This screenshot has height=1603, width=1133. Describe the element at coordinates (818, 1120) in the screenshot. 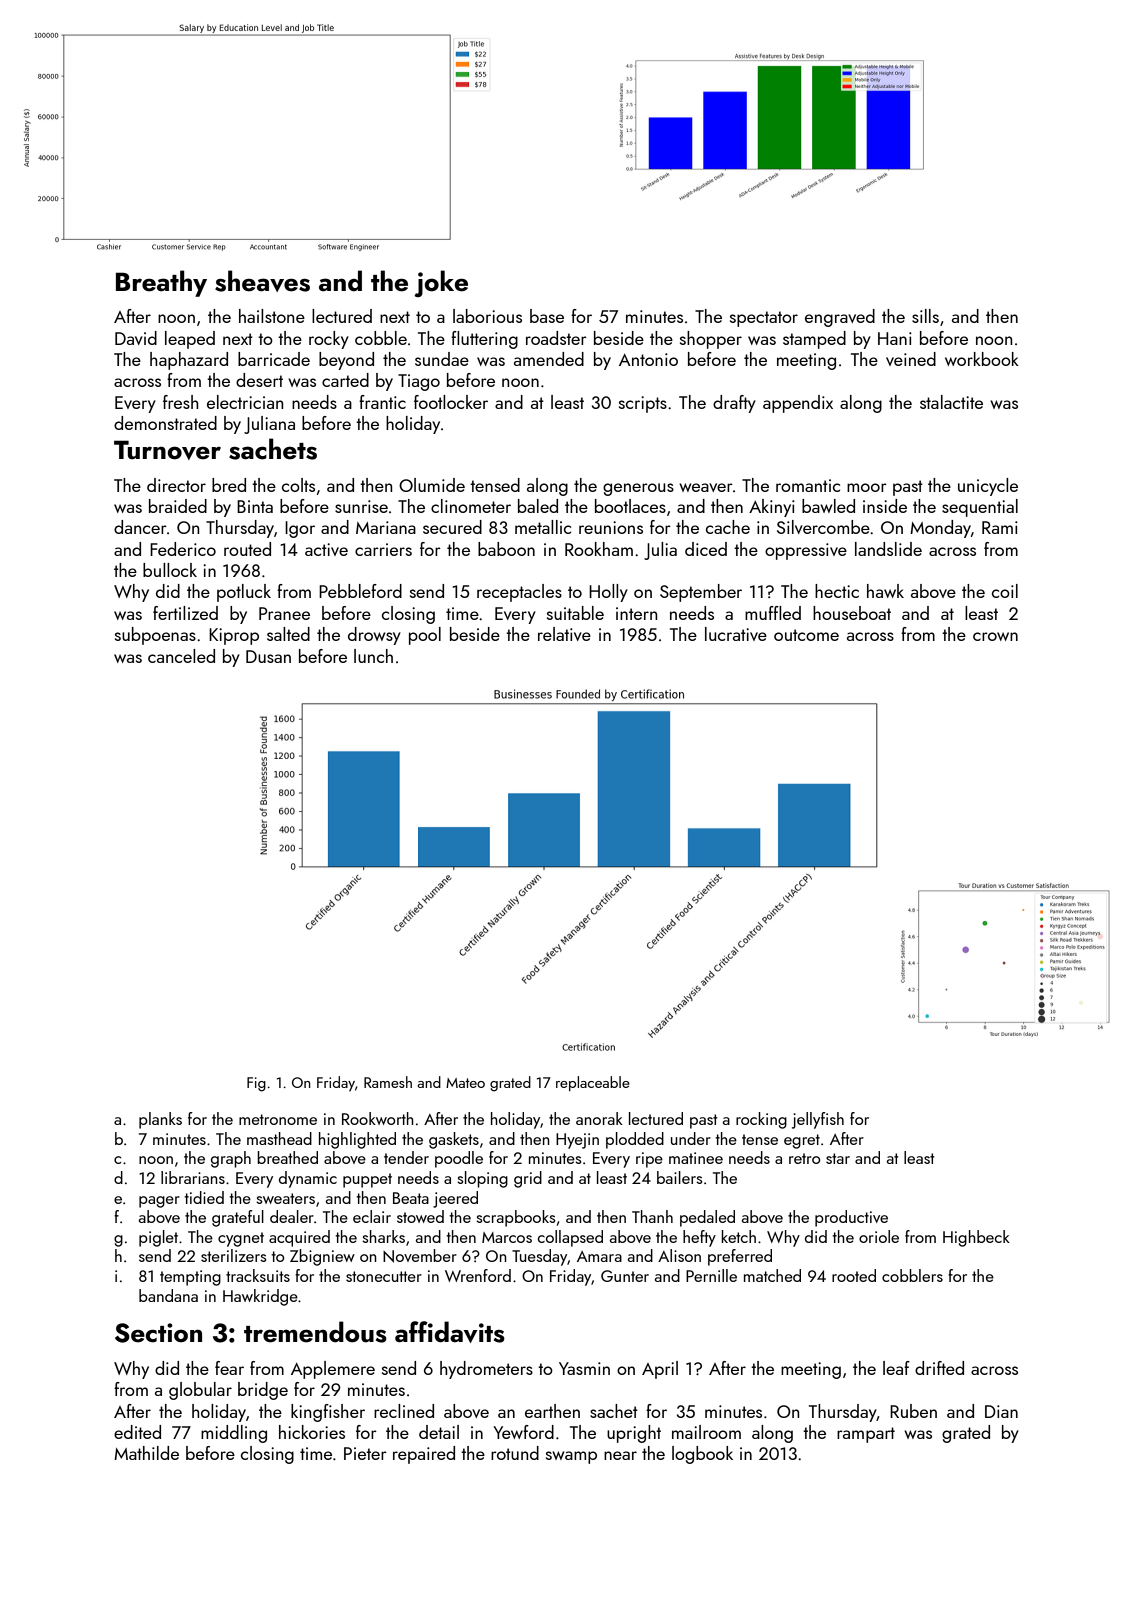

I see `jellyfish` at that location.
